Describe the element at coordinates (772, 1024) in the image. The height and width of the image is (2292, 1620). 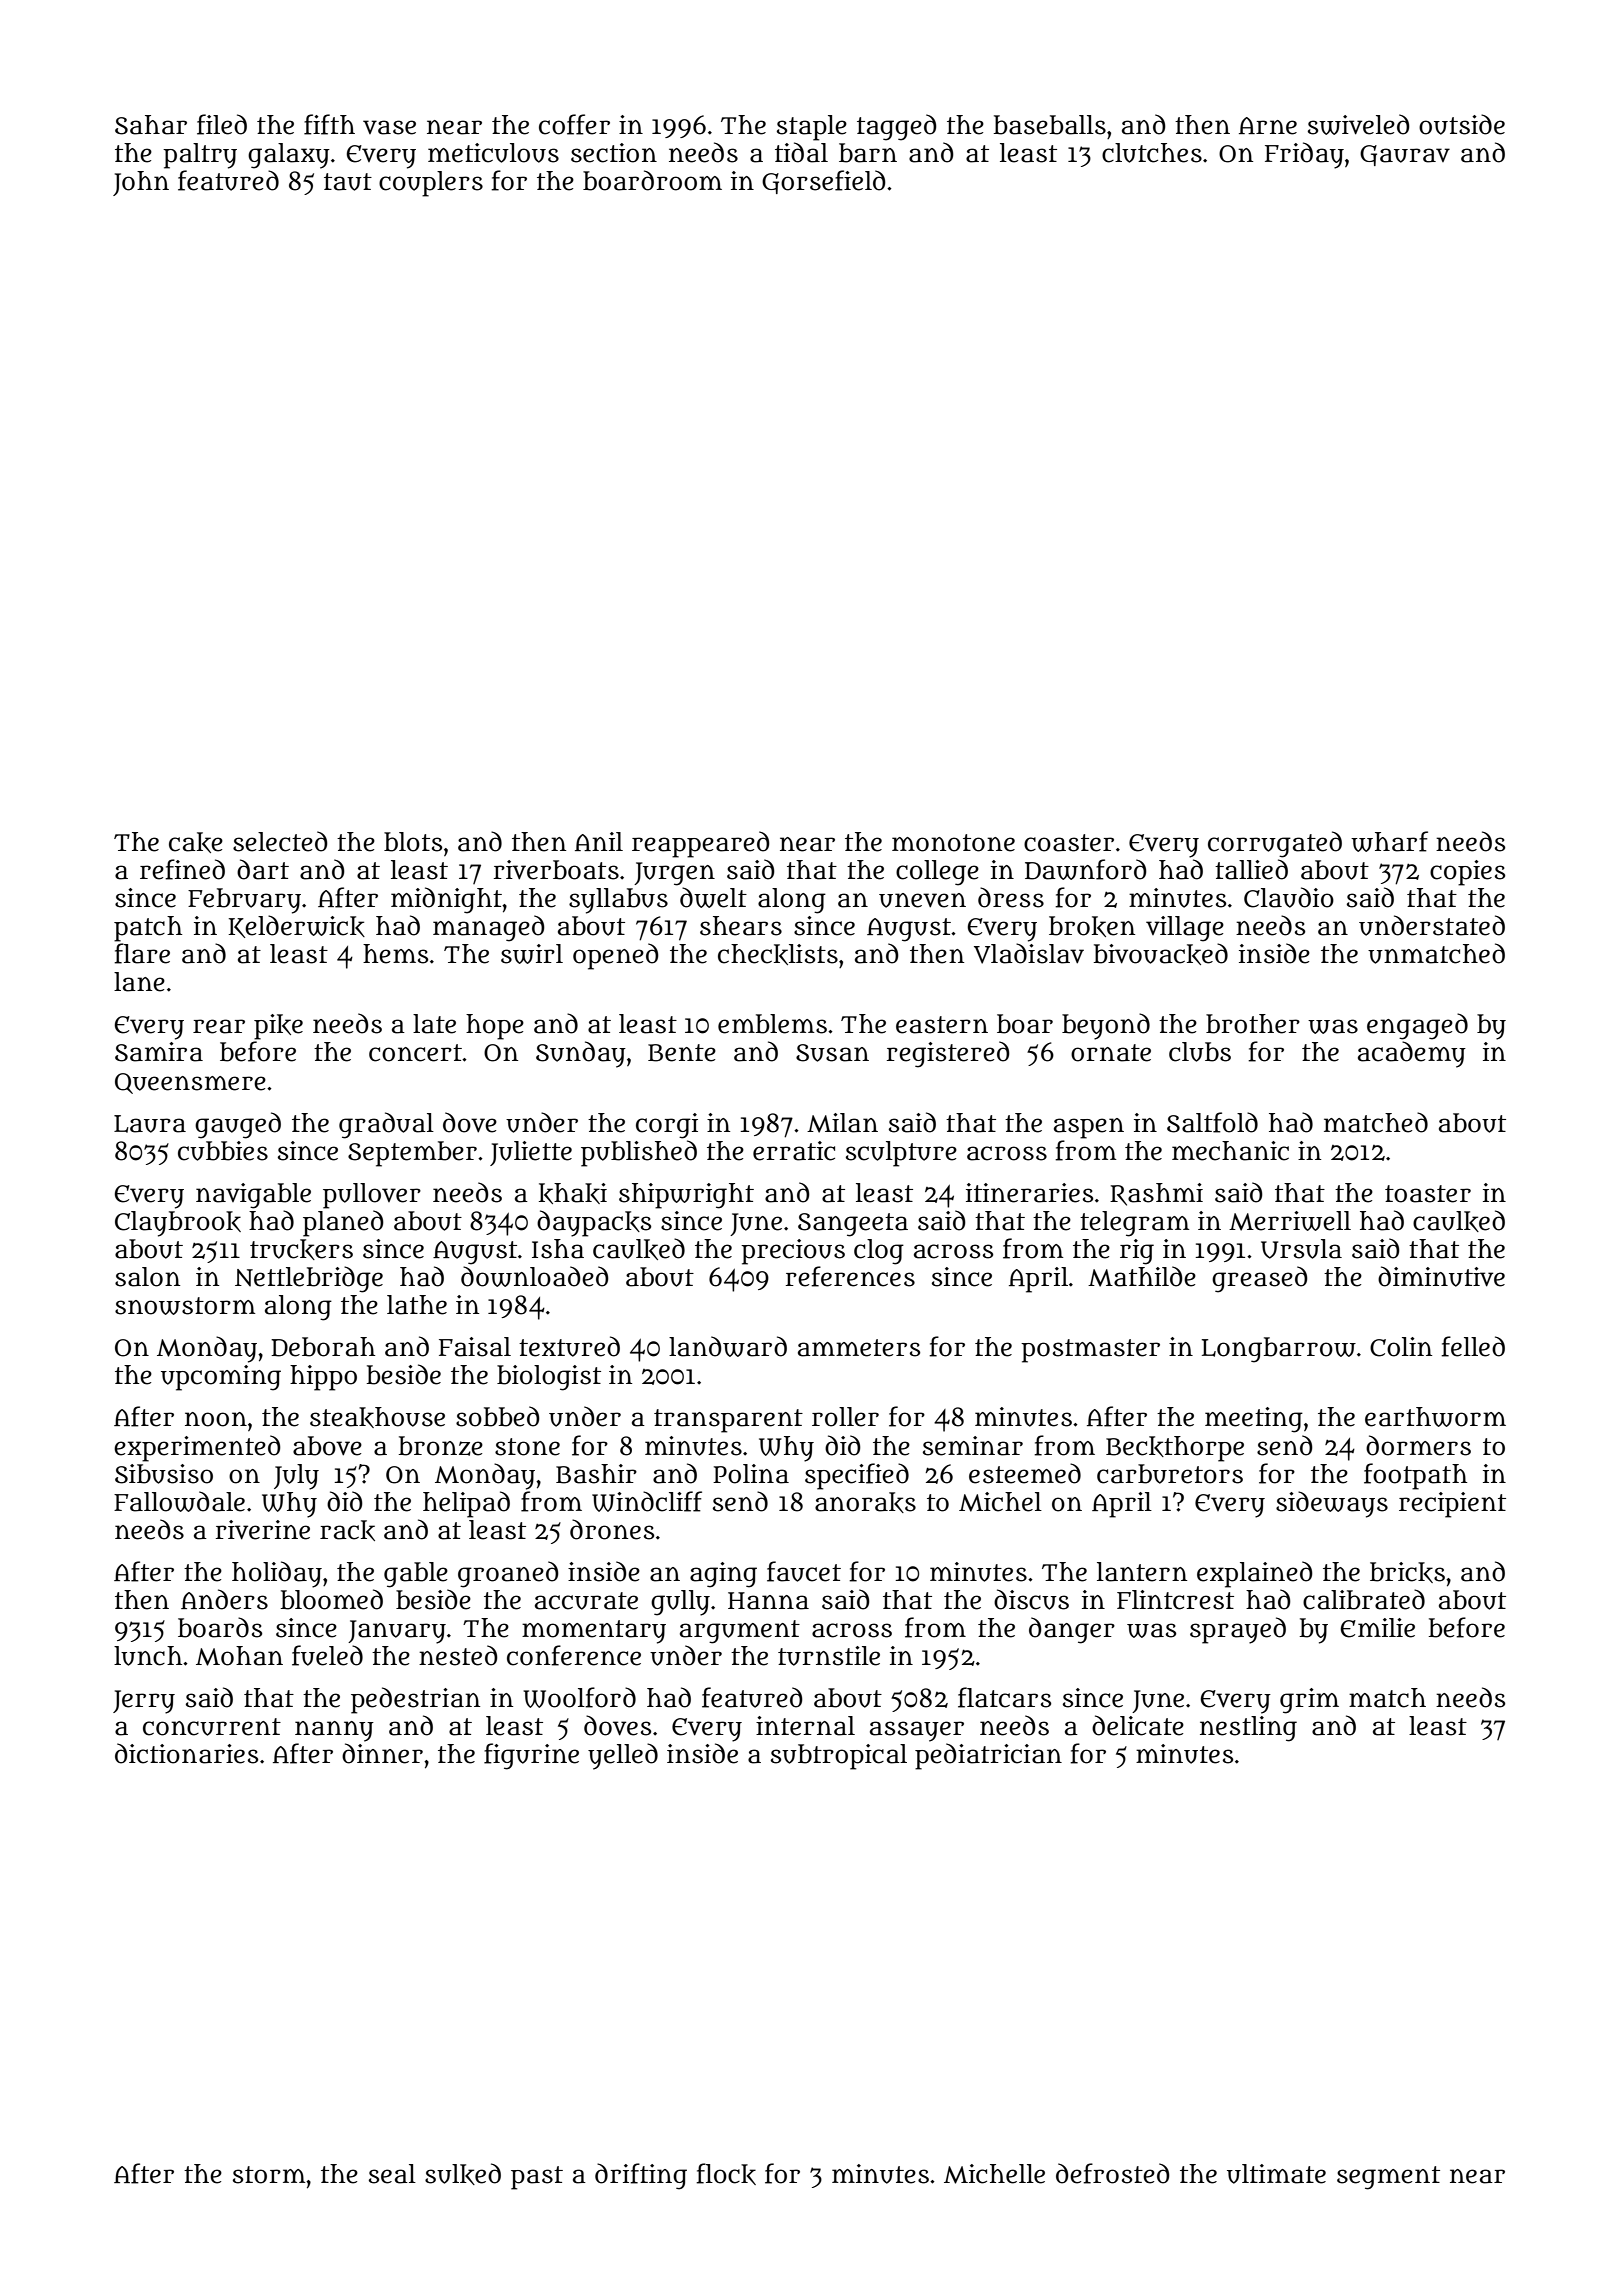
I see `emblems` at that location.
